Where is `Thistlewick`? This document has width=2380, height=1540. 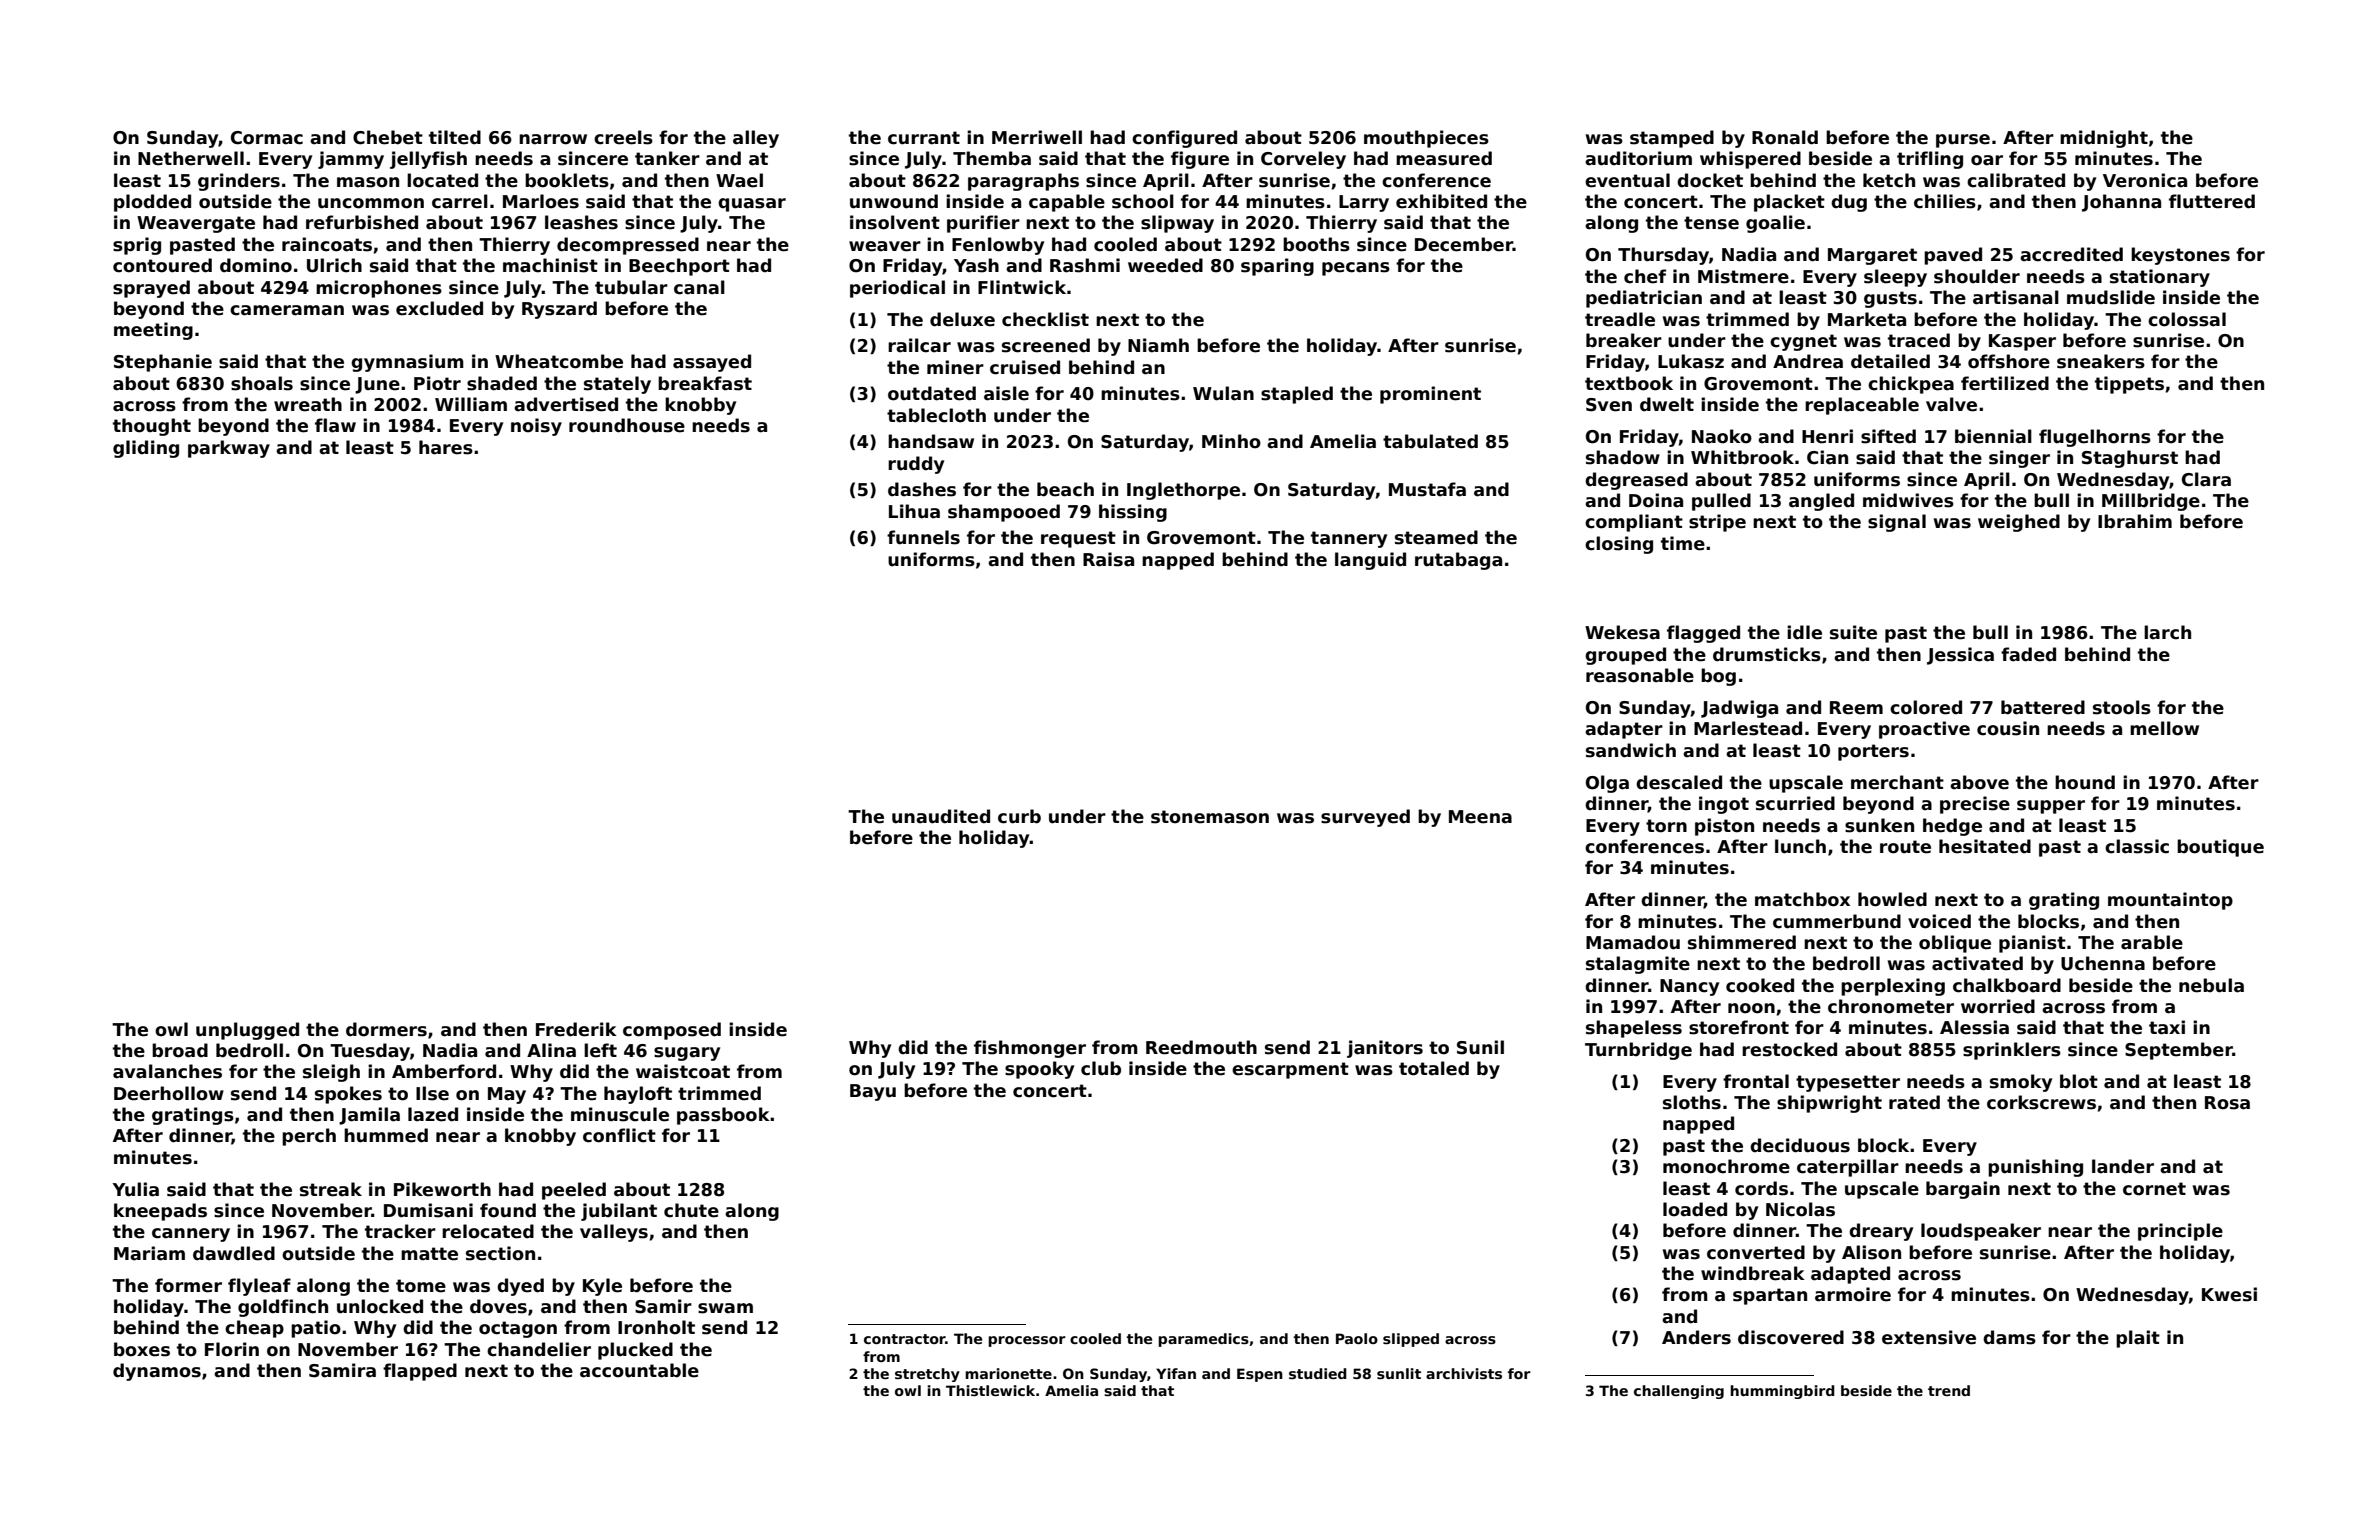 Thistlewick is located at coordinates (990, 1390).
